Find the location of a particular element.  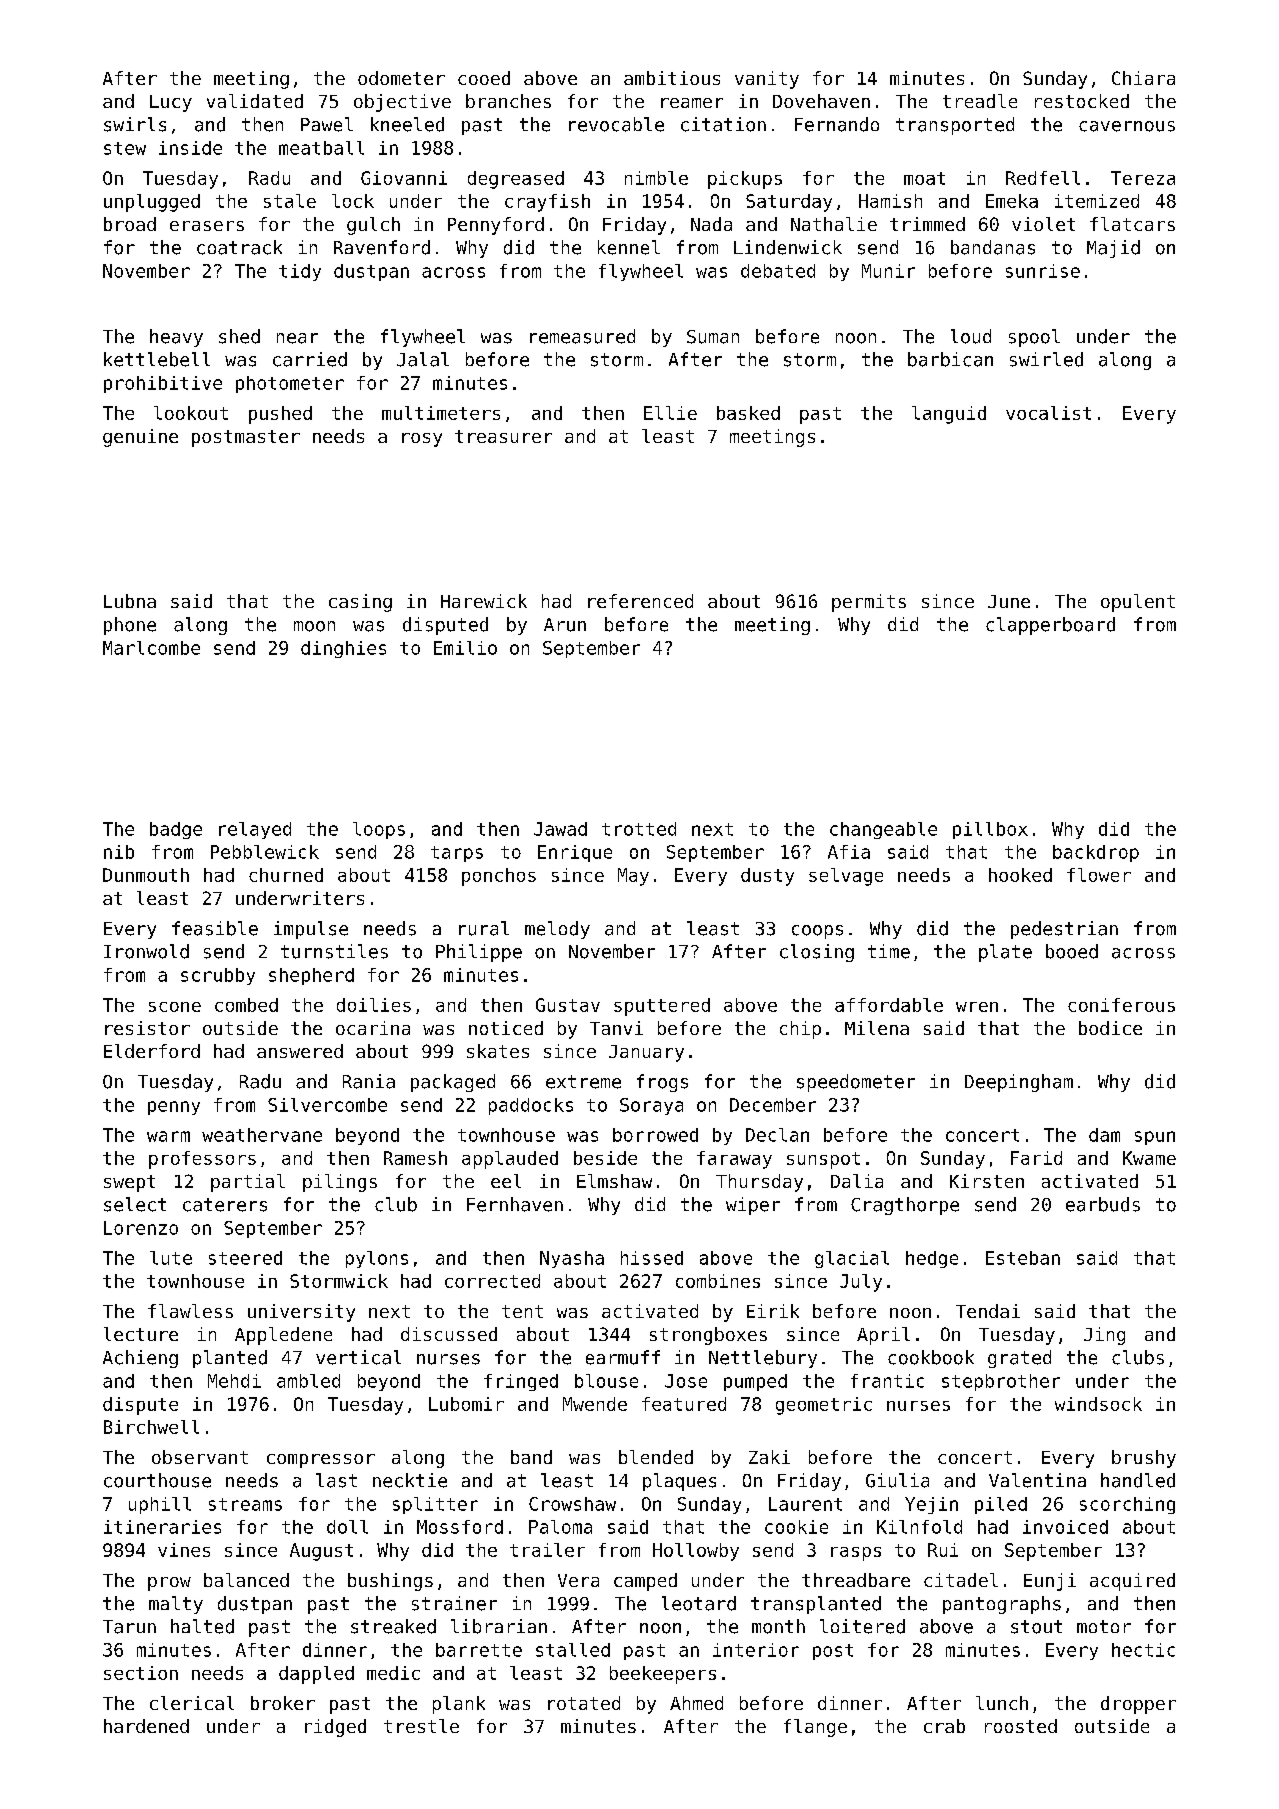

Chiara is located at coordinates (1143, 78).
